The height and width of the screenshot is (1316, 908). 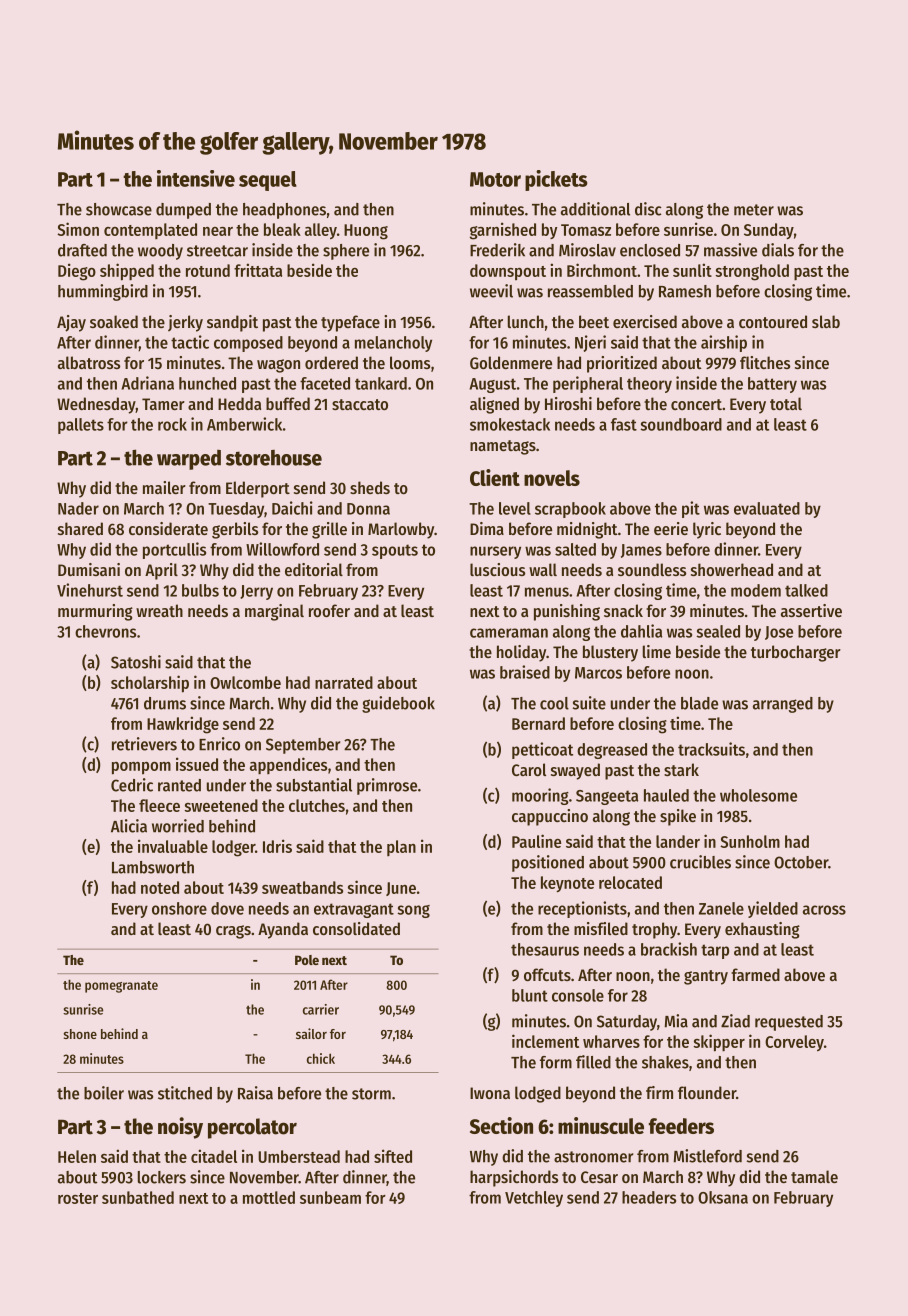 What do you see at coordinates (681, 424) in the screenshot?
I see `soundboard` at bounding box center [681, 424].
